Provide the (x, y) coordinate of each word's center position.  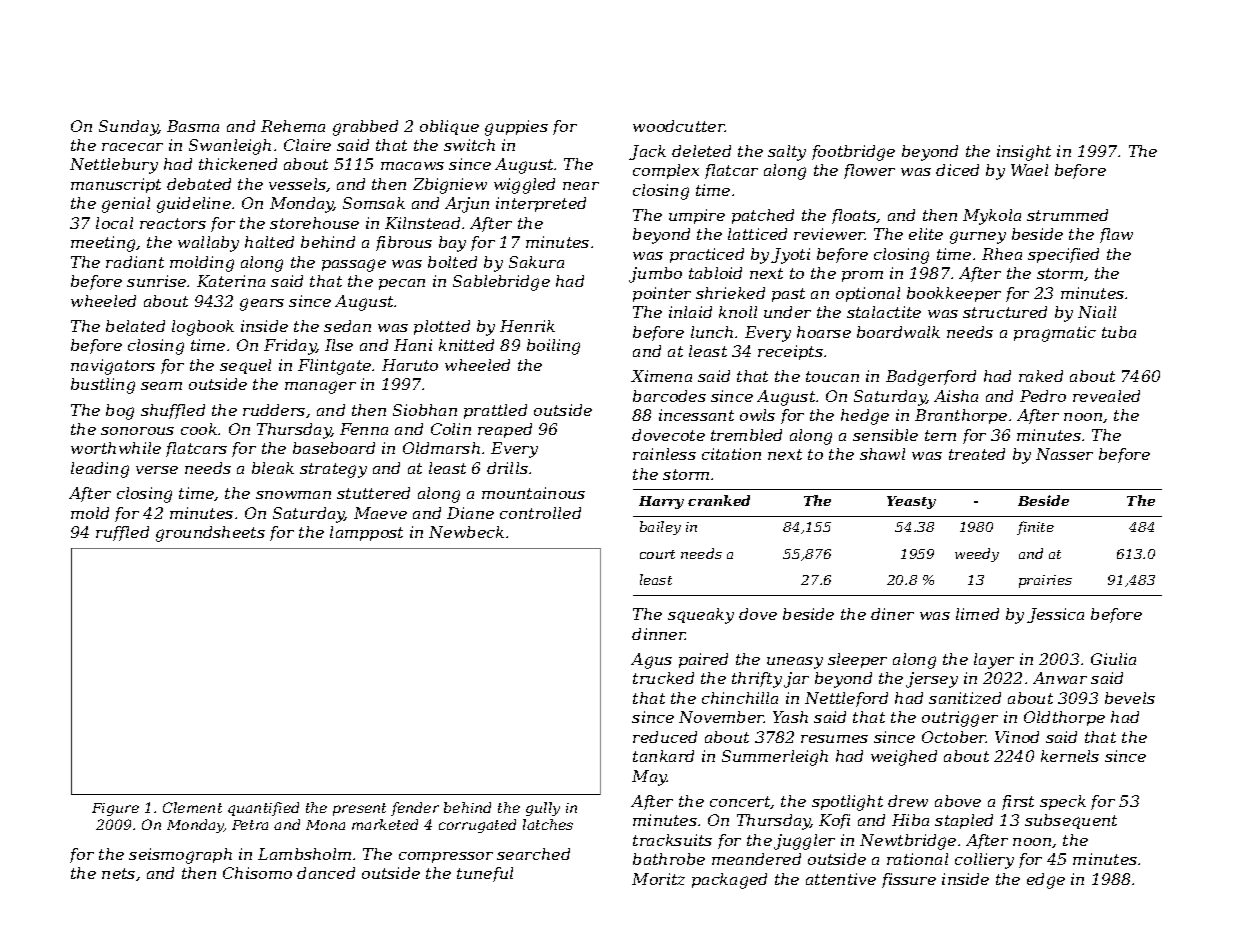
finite (1035, 528)
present (359, 809)
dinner (659, 634)
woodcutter (679, 126)
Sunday (128, 128)
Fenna (364, 429)
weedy (977, 555)
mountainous (533, 493)
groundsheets (210, 534)
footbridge (853, 153)
